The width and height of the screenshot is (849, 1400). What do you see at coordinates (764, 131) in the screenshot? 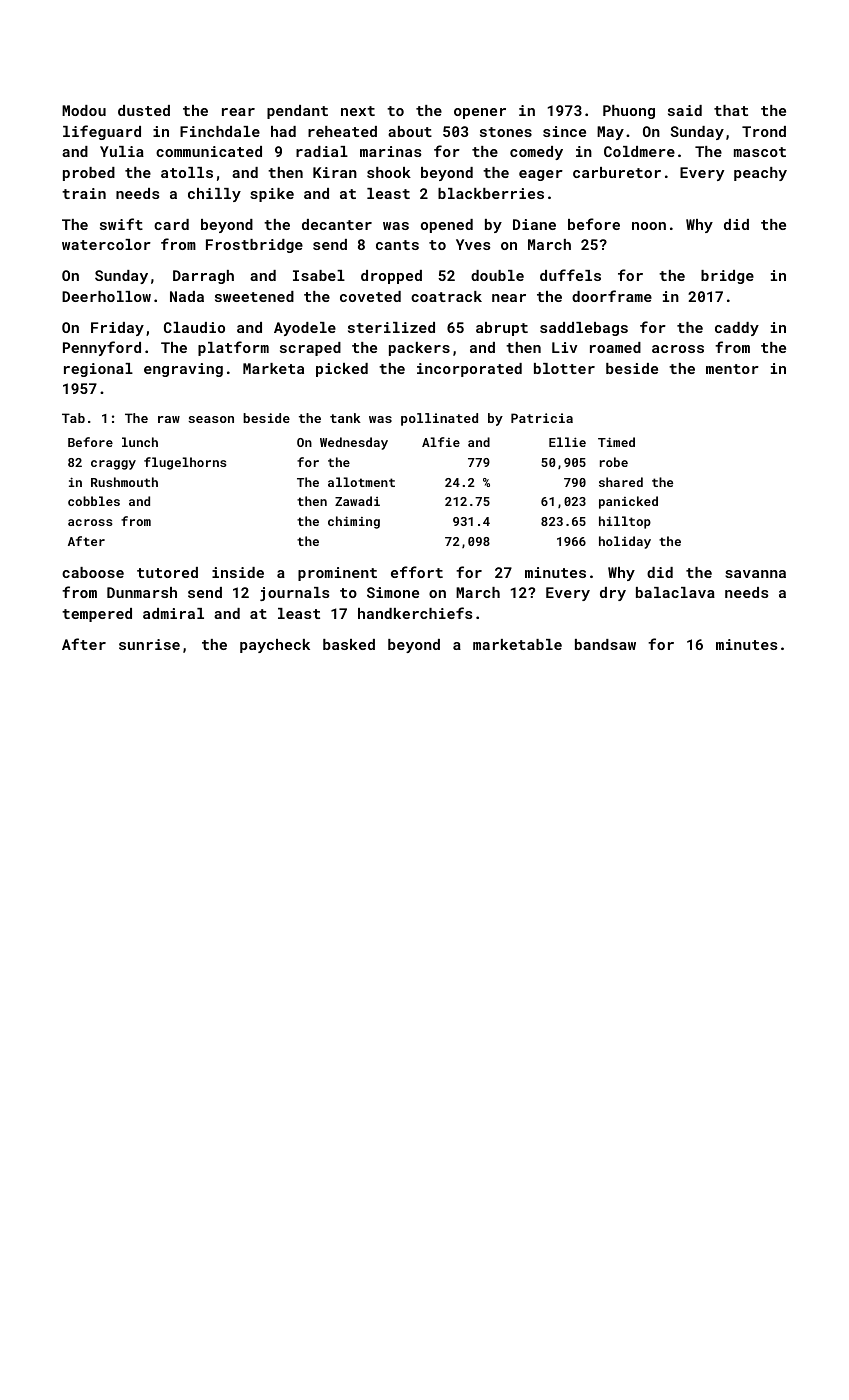
I see `Trond` at bounding box center [764, 131].
